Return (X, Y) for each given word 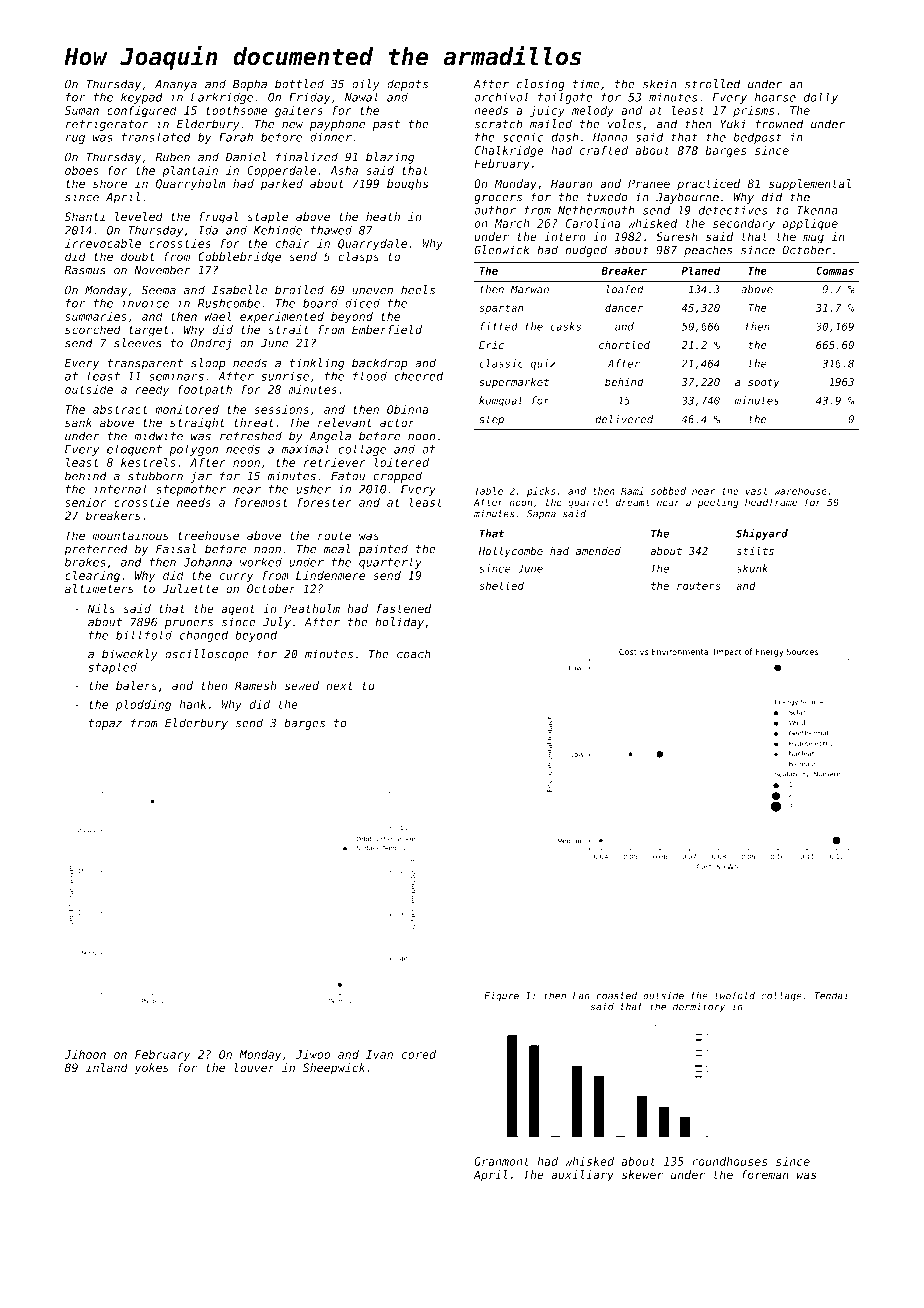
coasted (616, 996)
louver (254, 1068)
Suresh (677, 237)
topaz (105, 724)
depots (407, 85)
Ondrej (211, 344)
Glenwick (502, 250)
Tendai (831, 996)
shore (110, 184)
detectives (733, 210)
